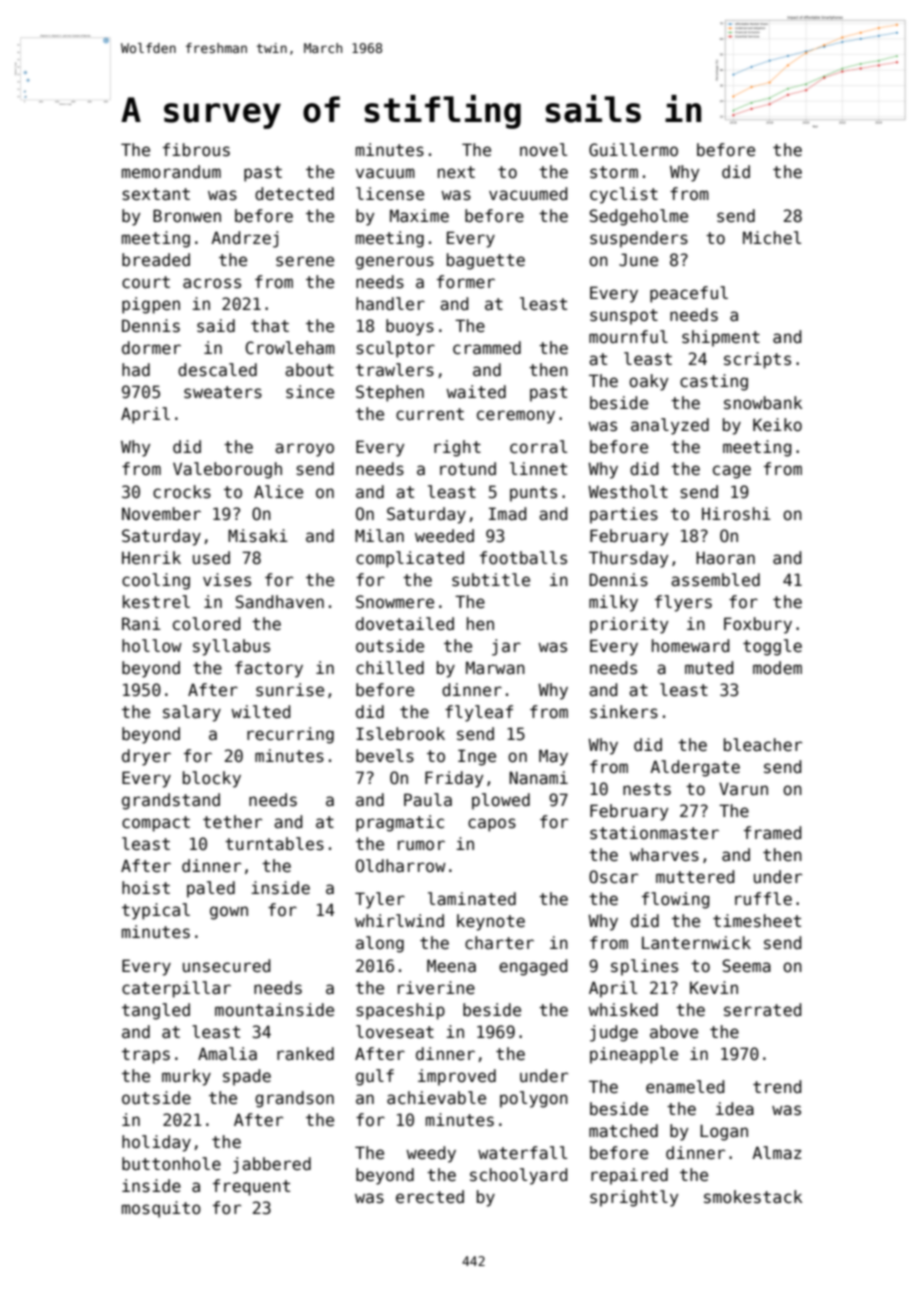  Describe the element at coordinates (753, 1197) in the screenshot. I see `smokestack` at that location.
